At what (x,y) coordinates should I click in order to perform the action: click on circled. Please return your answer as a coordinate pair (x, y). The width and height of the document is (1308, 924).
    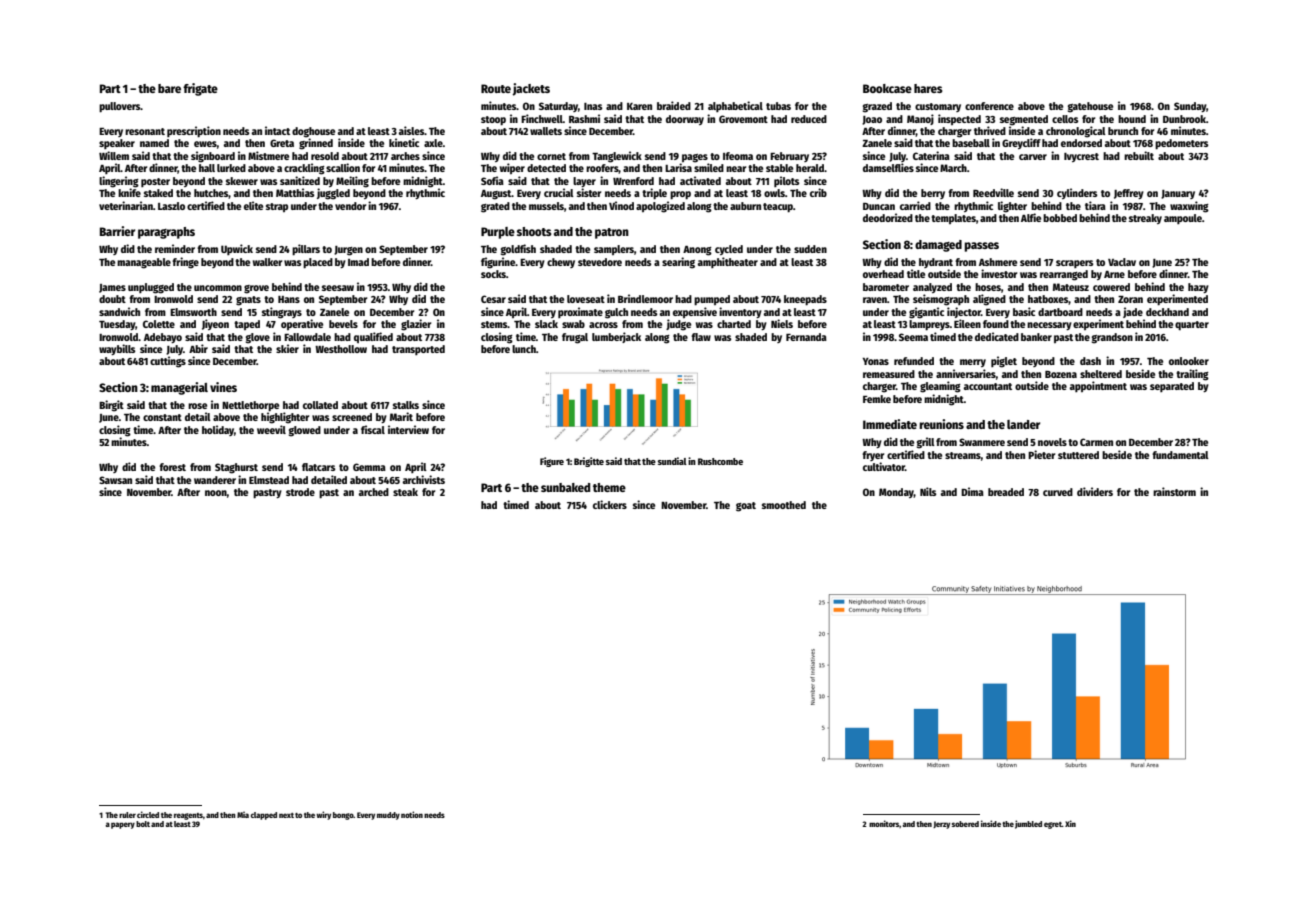
    Looking at the image, I should click on (148, 814).
